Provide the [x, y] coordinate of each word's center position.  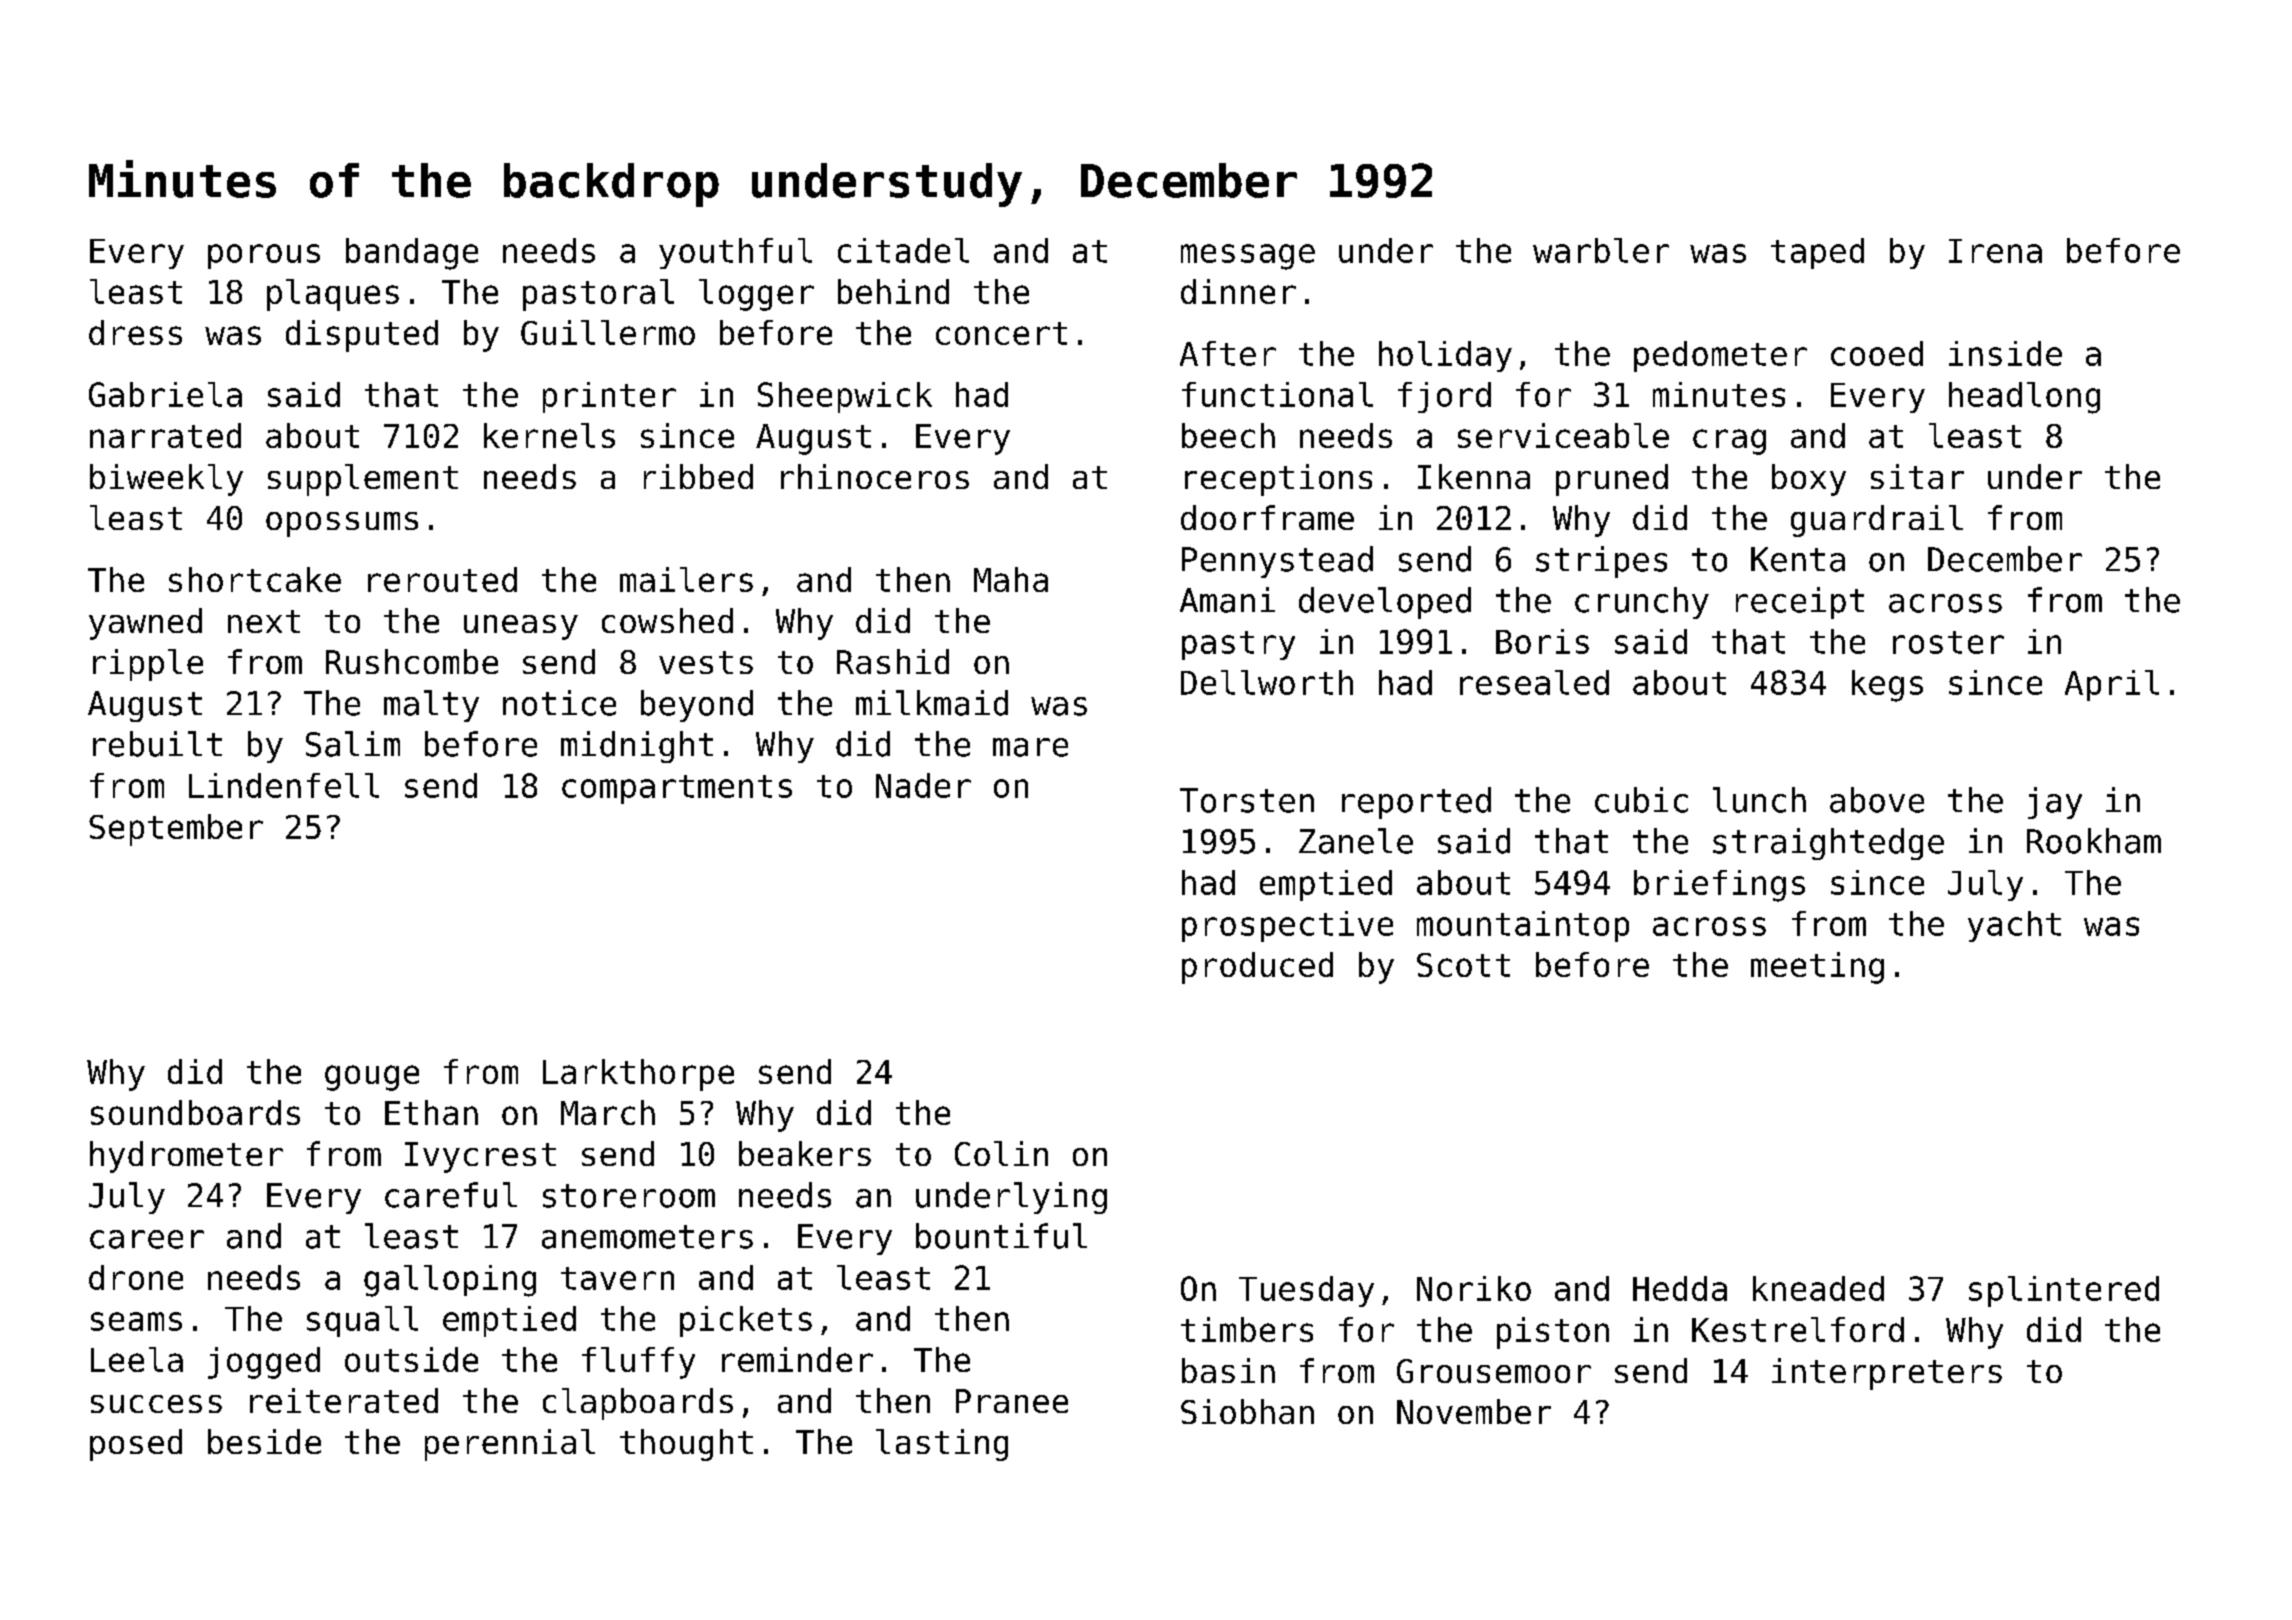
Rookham [2094, 841]
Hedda [1680, 1288]
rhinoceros [875, 476]
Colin [1001, 1153]
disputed [362, 336]
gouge [372, 1078]
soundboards [195, 1112]
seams [136, 1321]
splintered [2064, 1291]
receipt [1800, 603]
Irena [1995, 251]
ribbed [698, 476]
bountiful [1001, 1236]
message [1248, 257]
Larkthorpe [638, 1075]
